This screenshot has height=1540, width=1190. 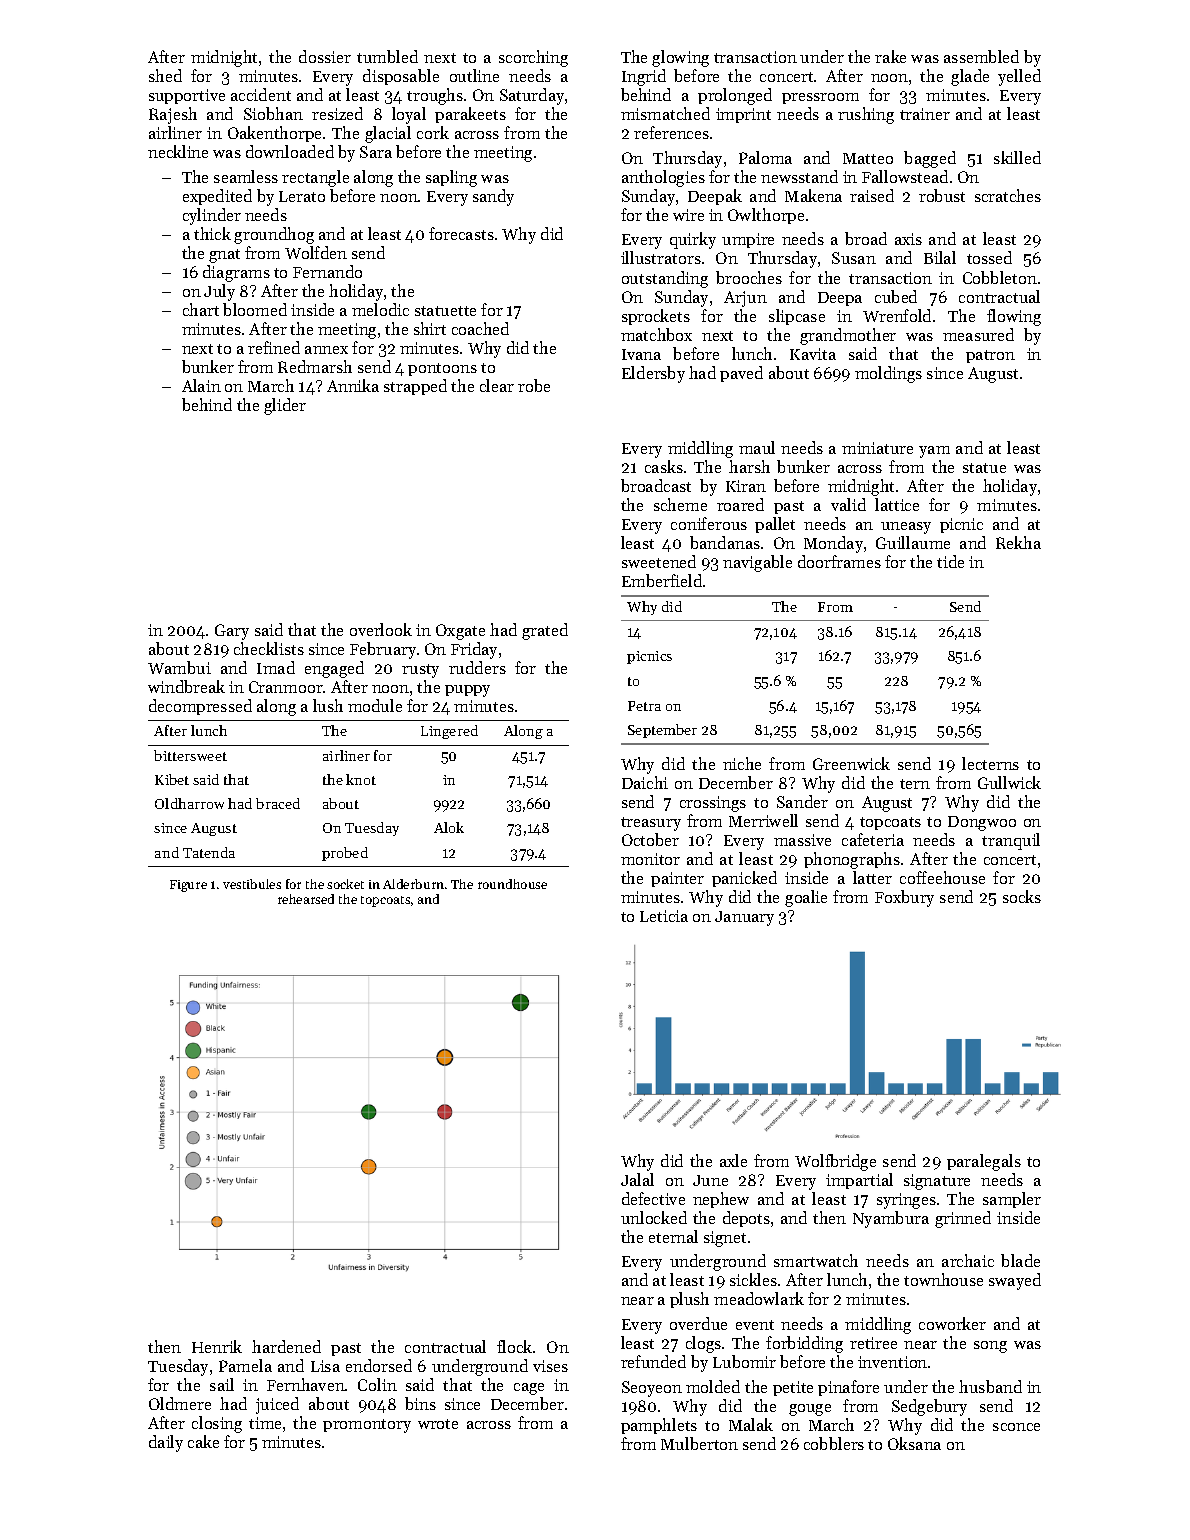 I want to click on Emberfield, so click(x=662, y=580).
